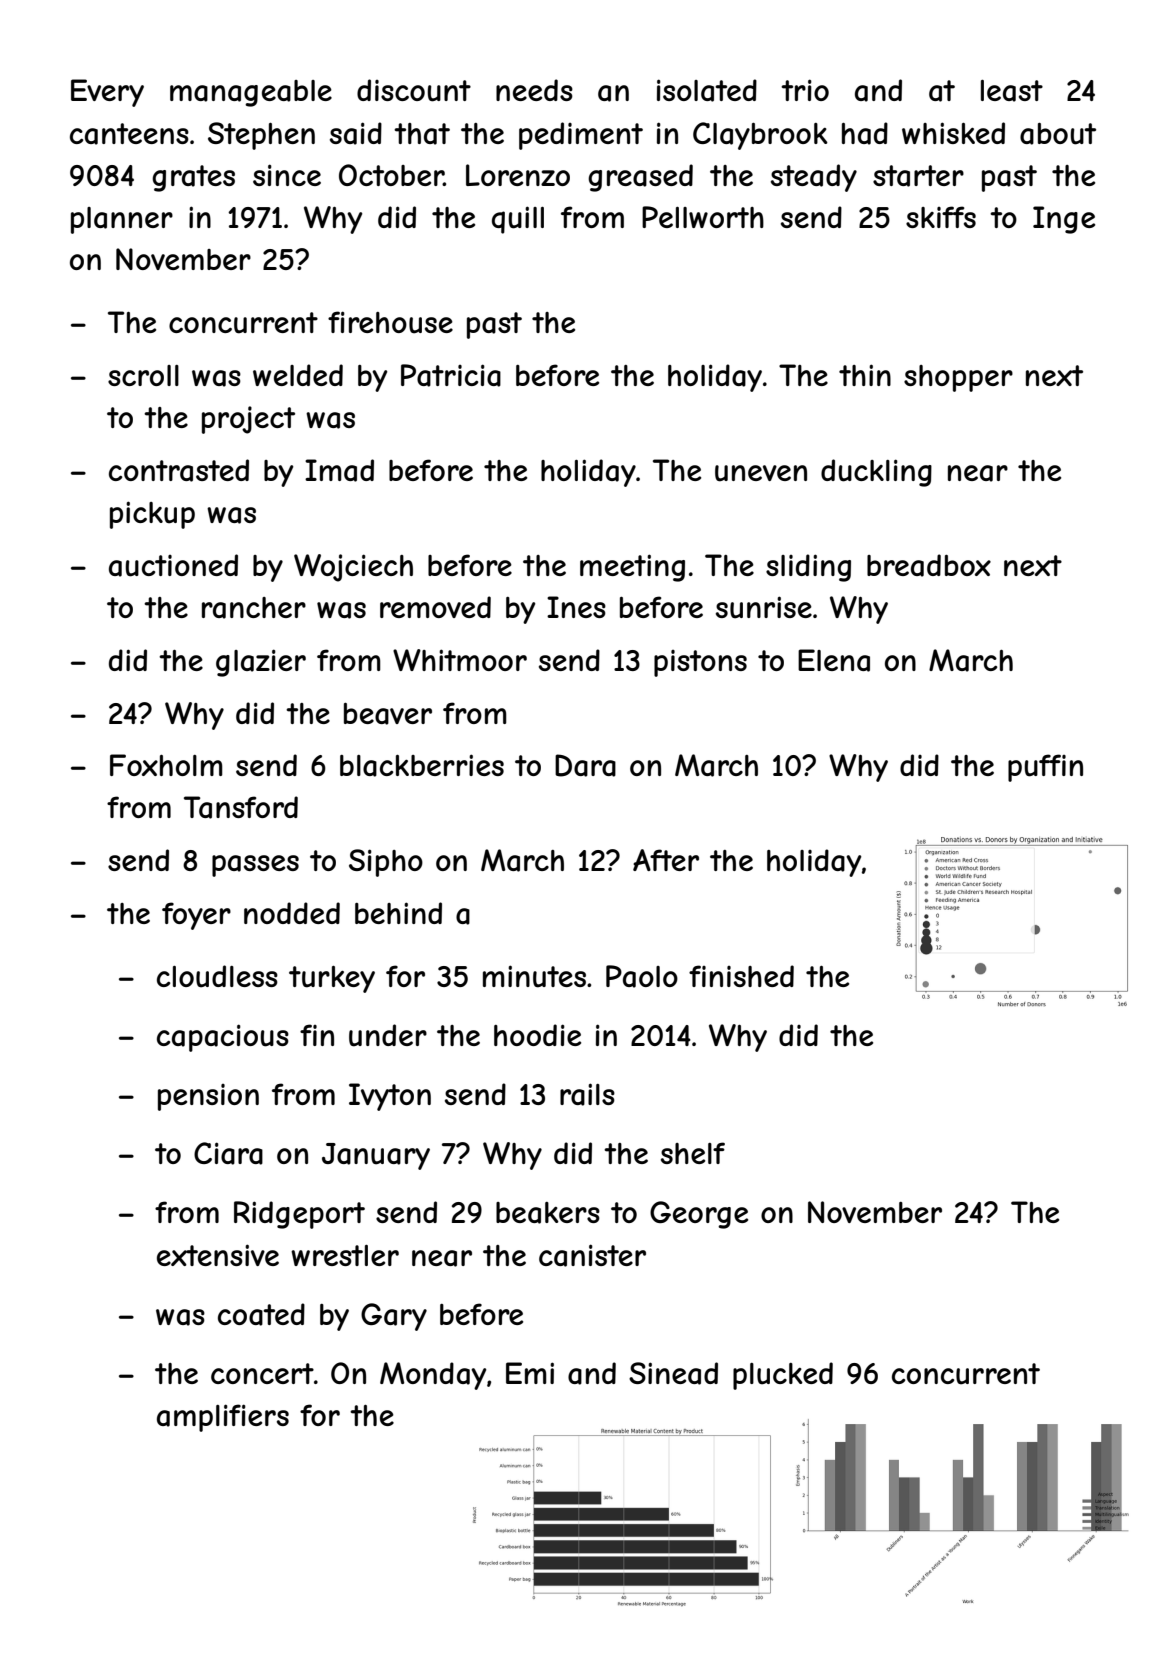 Image resolution: width=1165 pixels, height=1654 pixels. I want to click on Stephen, so click(261, 136).
